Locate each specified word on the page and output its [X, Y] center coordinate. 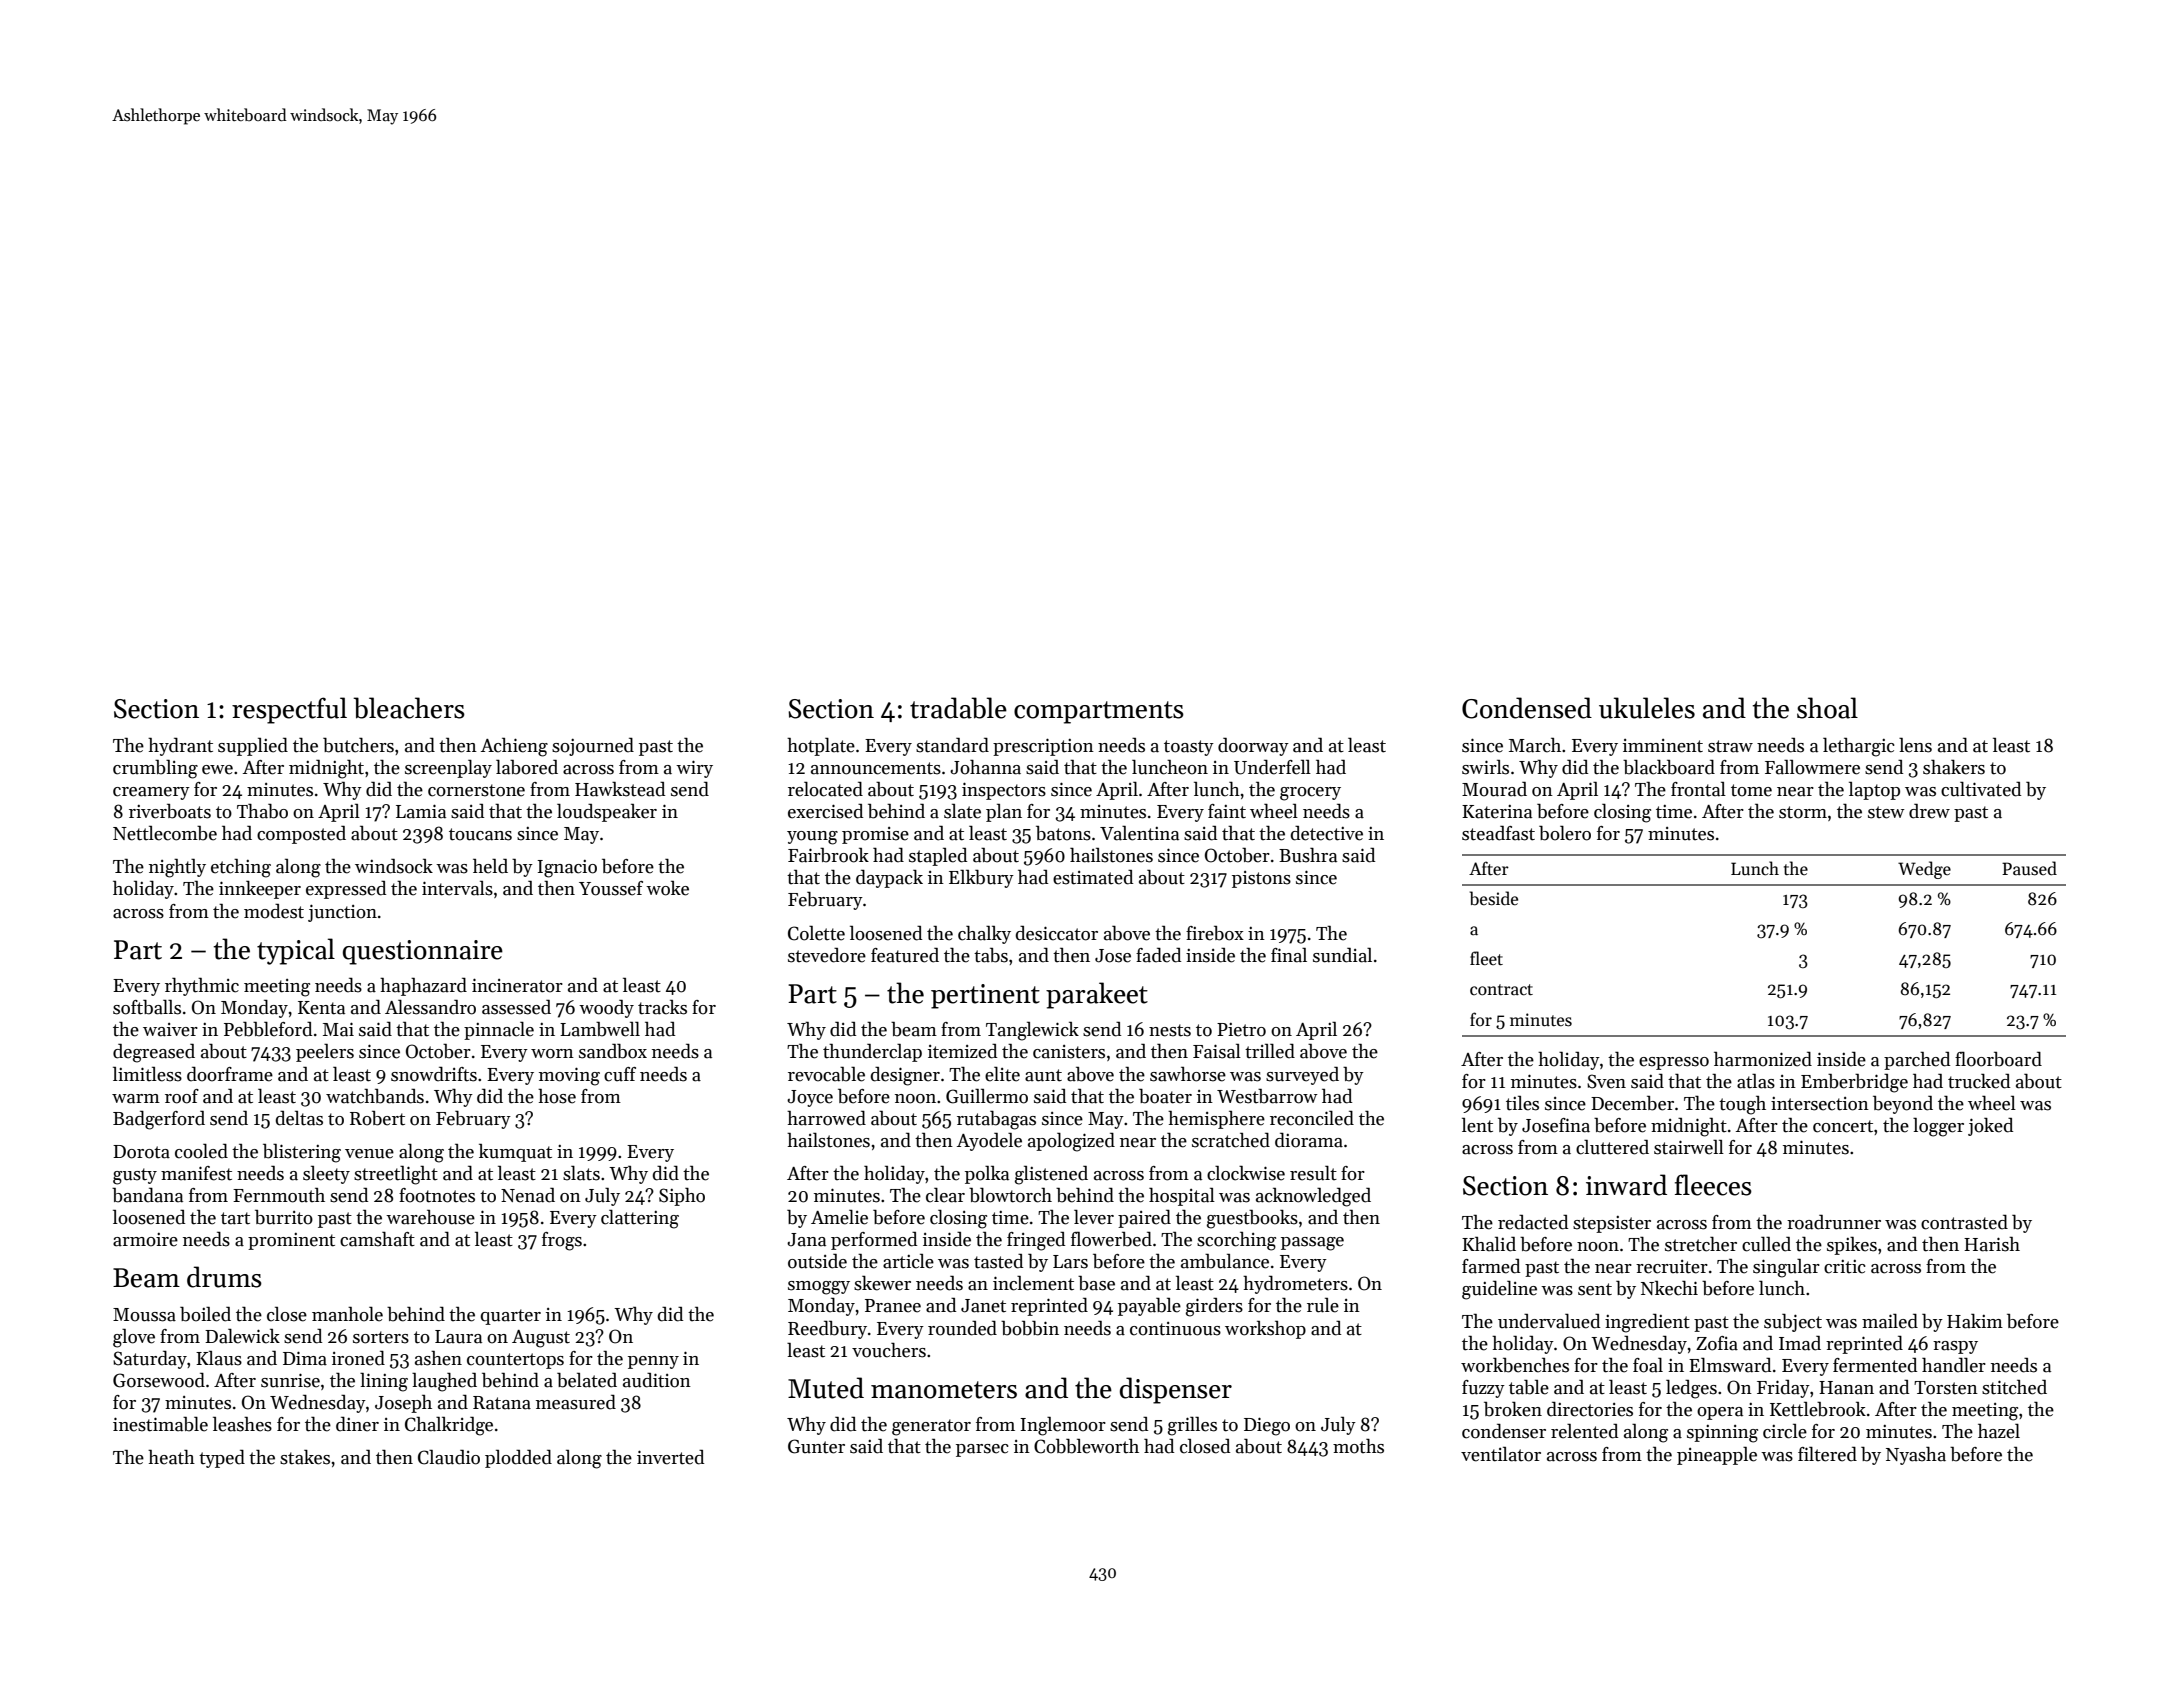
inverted [670, 1457]
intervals [457, 888]
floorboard [1998, 1059]
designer [905, 1076]
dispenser [1176, 1390]
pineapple [1717, 1455]
